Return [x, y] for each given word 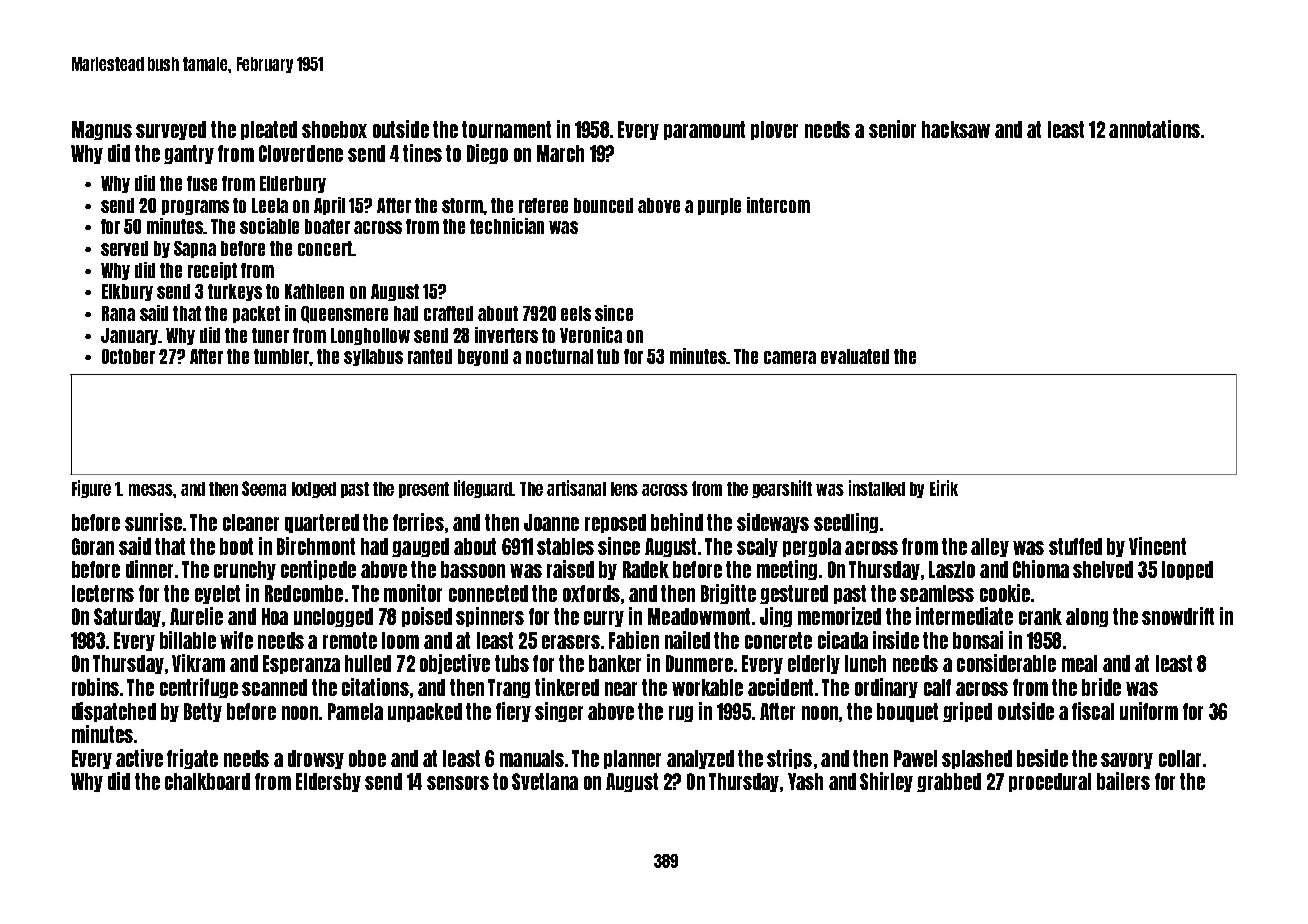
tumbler [282, 356]
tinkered [567, 687]
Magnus [102, 130]
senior [892, 129]
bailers [1123, 781]
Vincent [1157, 546]
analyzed [700, 759]
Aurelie [196, 616]
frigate [192, 759]
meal [1079, 663]
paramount [704, 130]
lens [624, 489]
